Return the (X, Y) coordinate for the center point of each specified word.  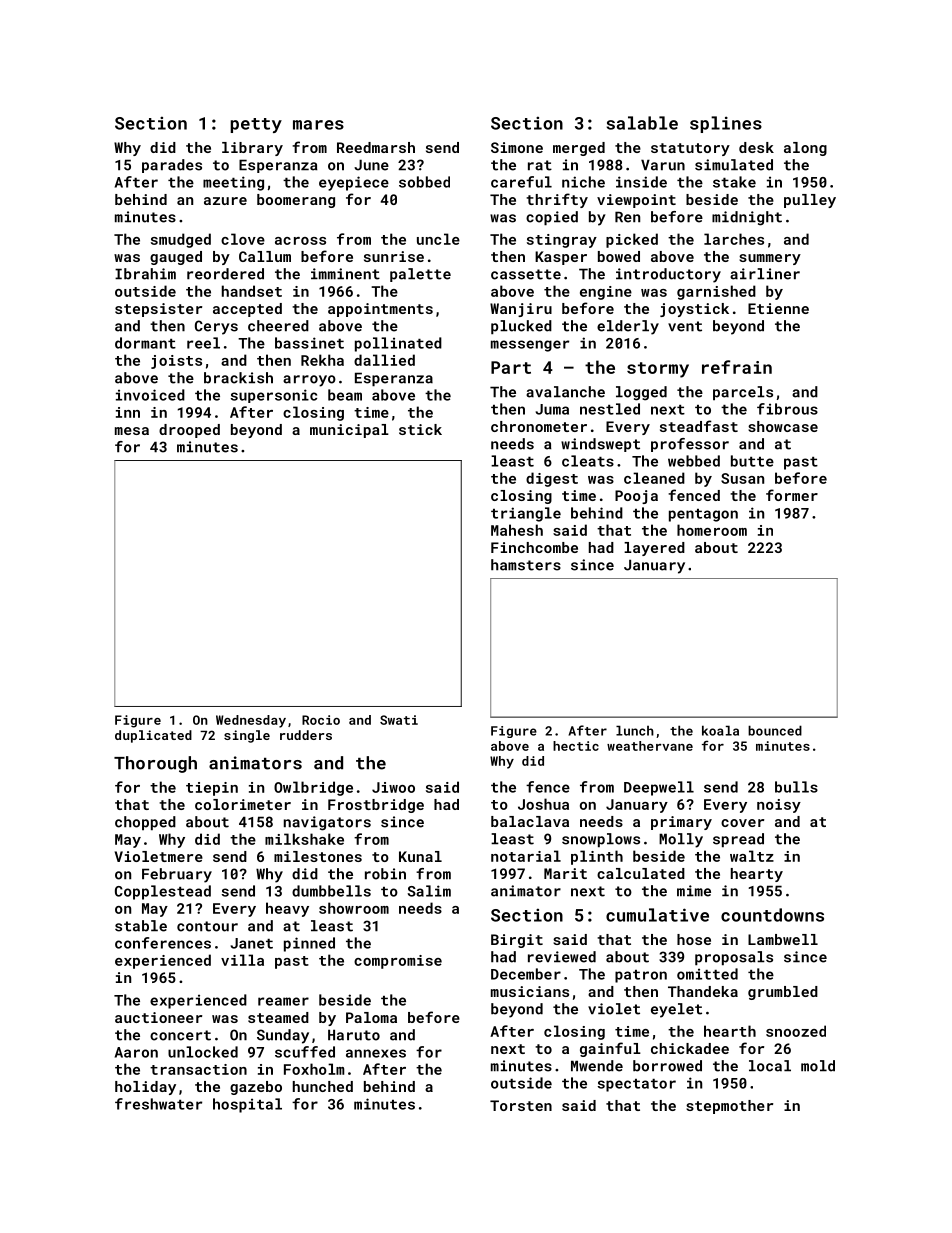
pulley (810, 201)
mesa (132, 431)
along (805, 149)
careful (521, 182)
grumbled (783, 993)
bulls (796, 787)
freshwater (158, 1104)
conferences (163, 943)
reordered (225, 274)
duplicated (153, 736)
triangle (526, 514)
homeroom (712, 530)
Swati (399, 720)
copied (552, 218)
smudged (181, 240)
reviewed (562, 957)
